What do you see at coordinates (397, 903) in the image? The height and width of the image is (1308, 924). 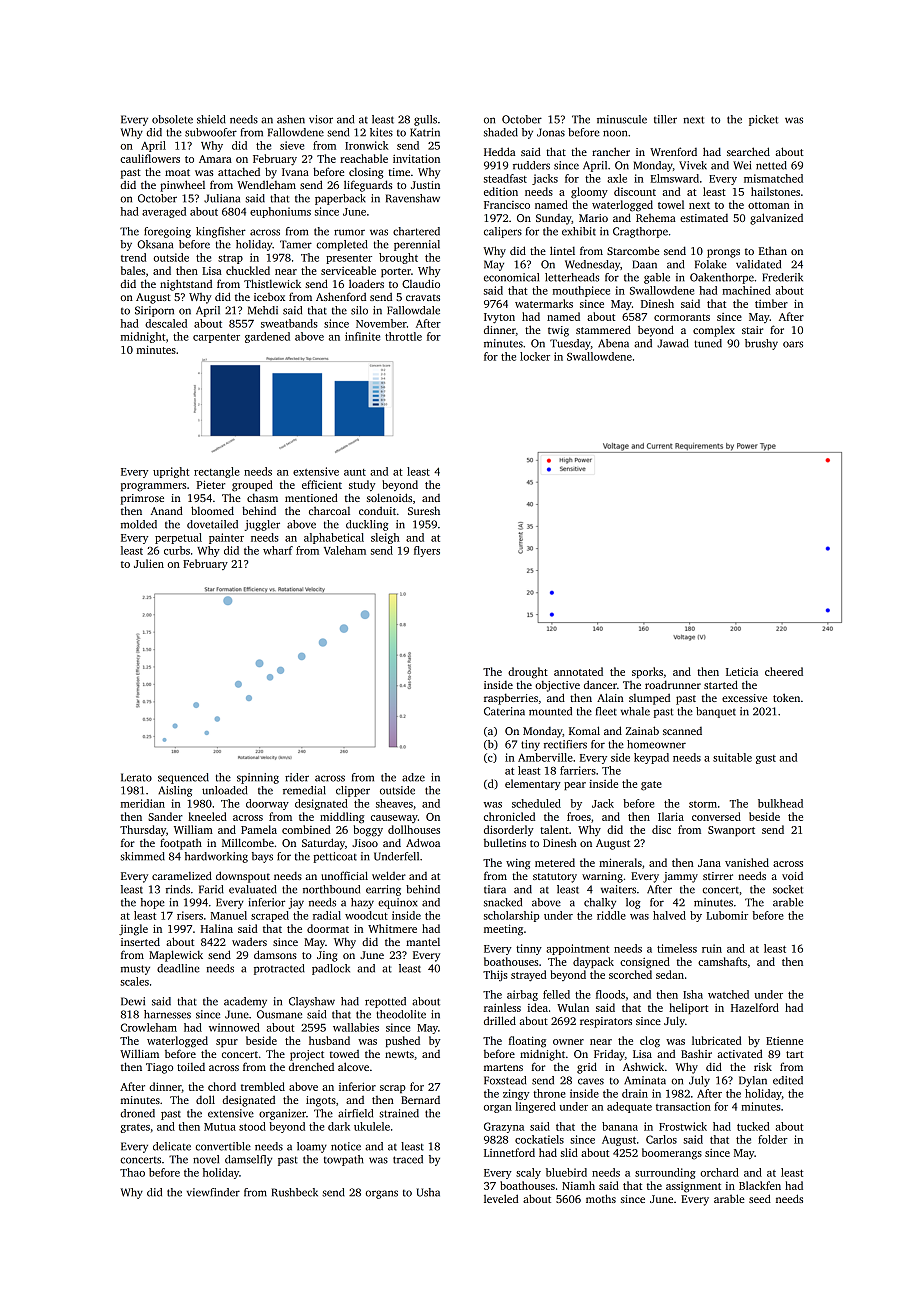 I see `equinox` at bounding box center [397, 903].
